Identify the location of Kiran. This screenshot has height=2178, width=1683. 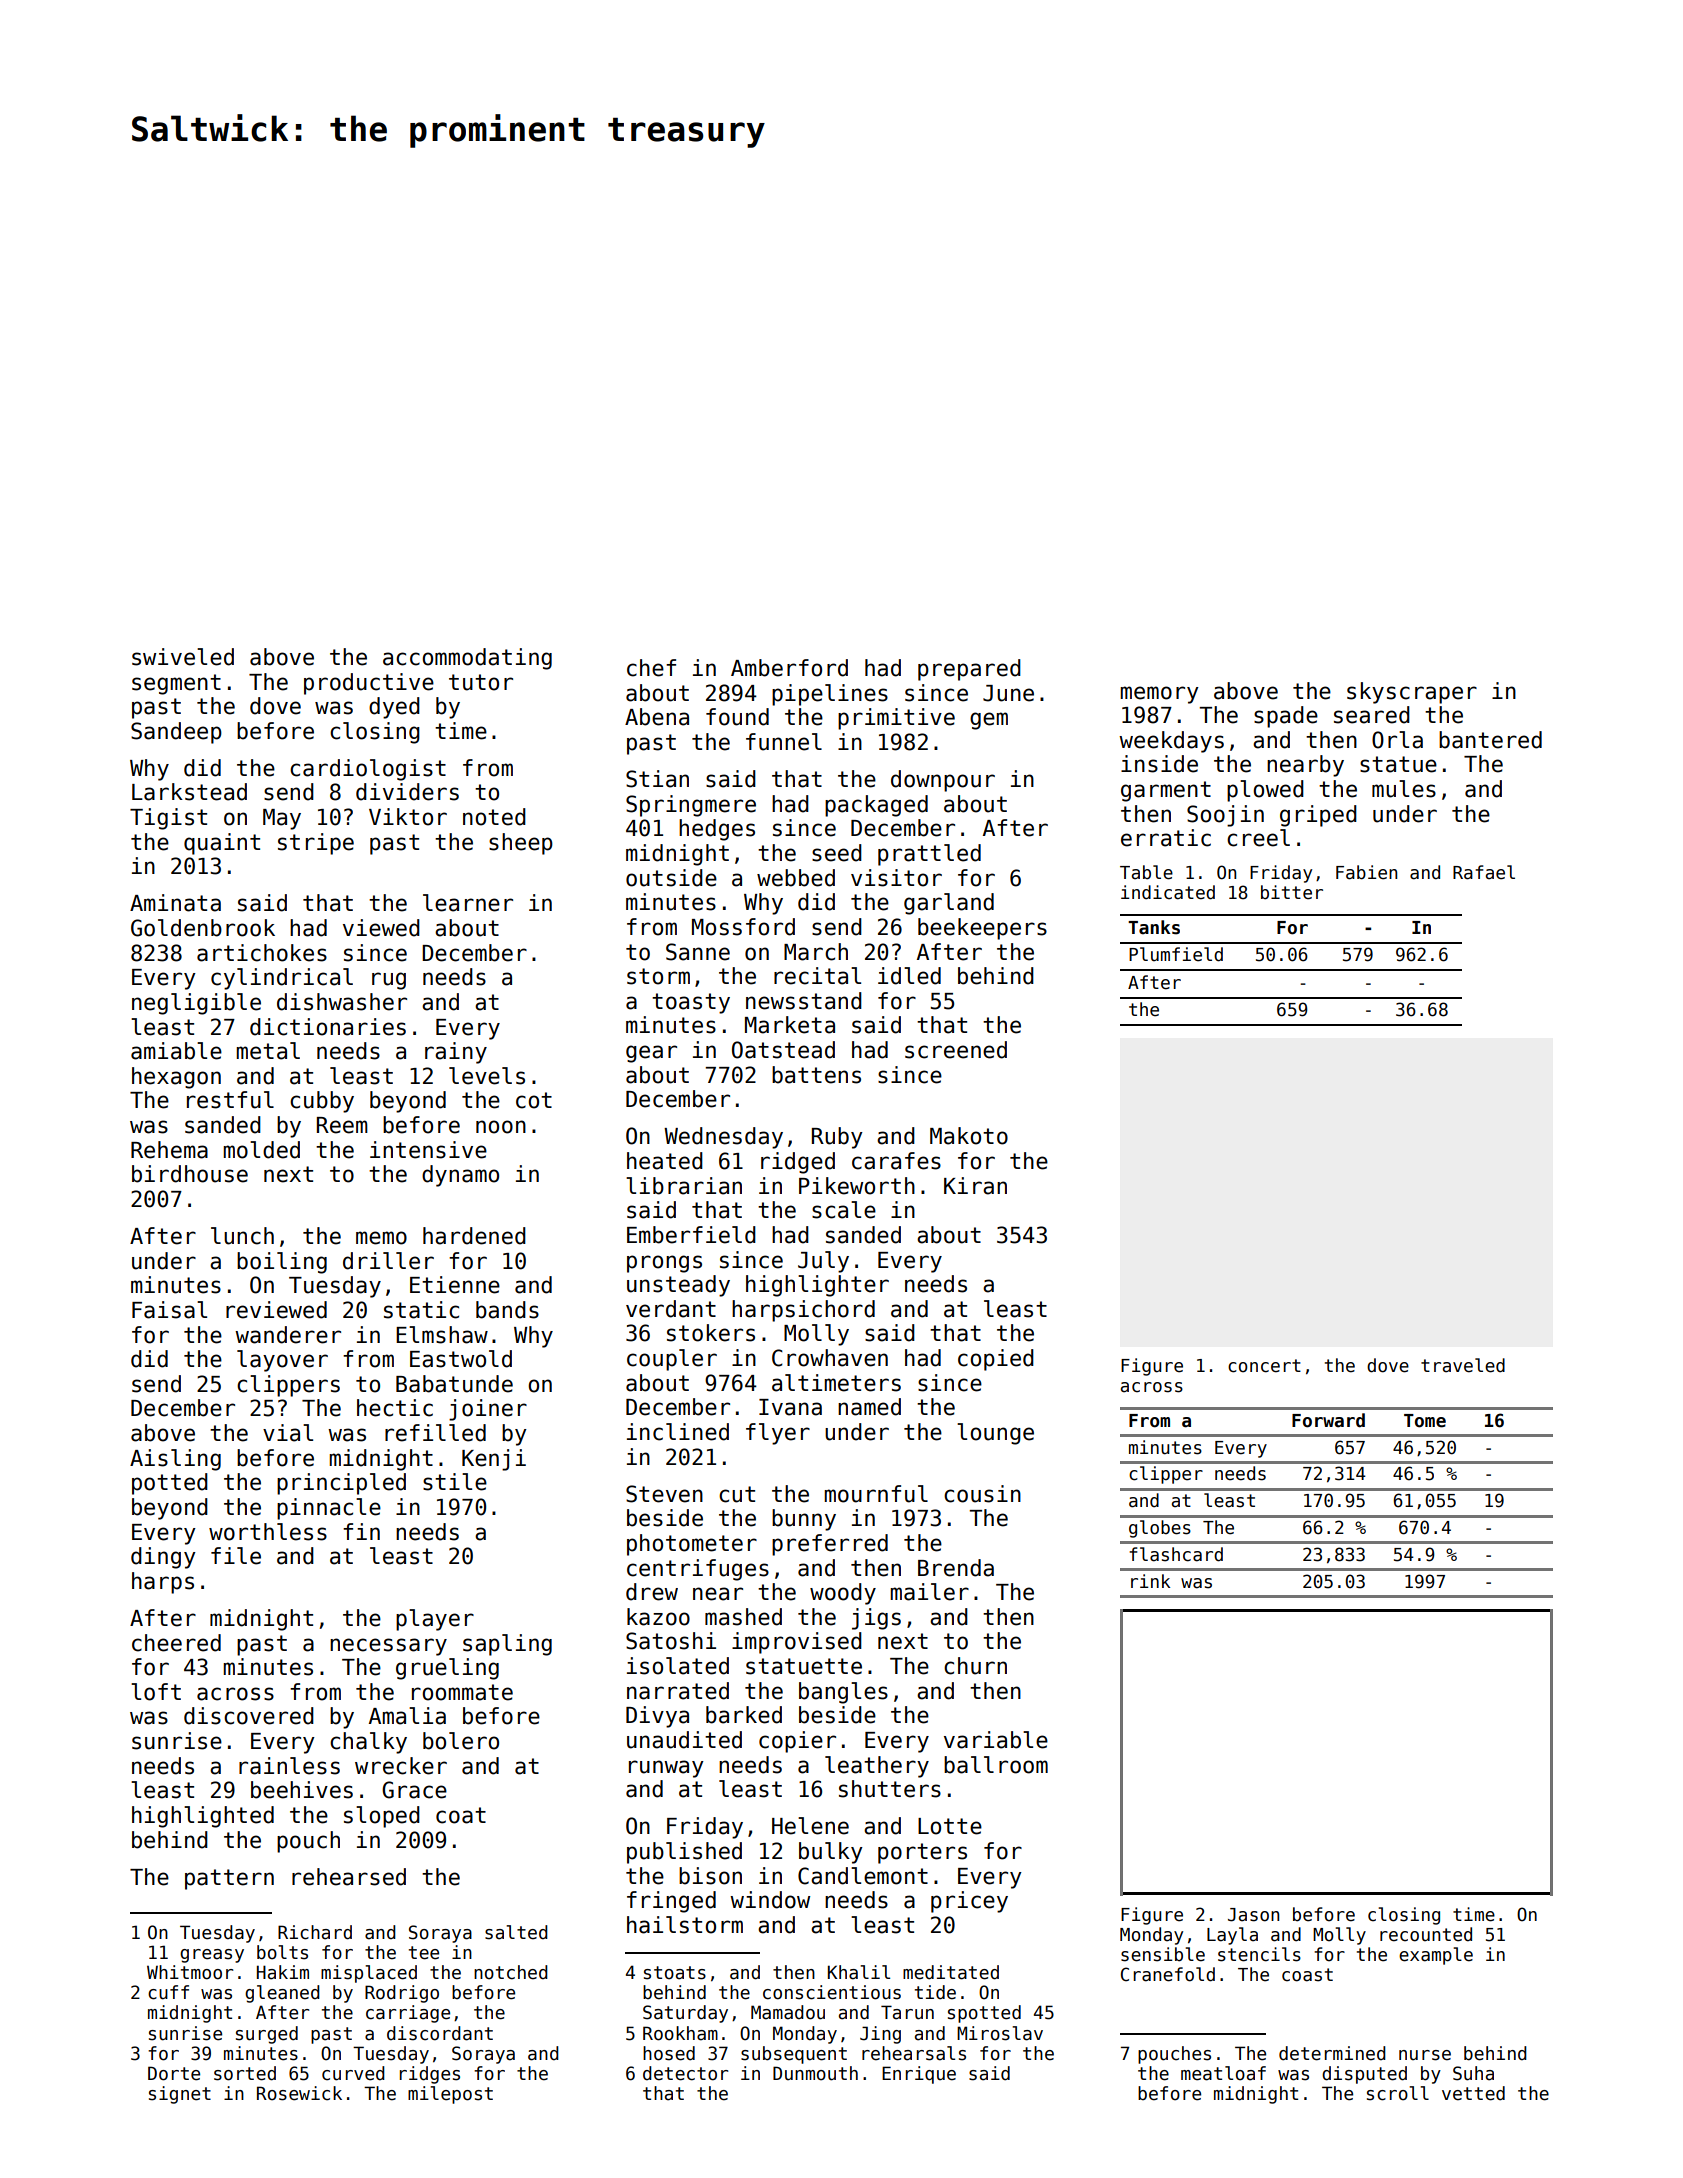
(975, 1186).
